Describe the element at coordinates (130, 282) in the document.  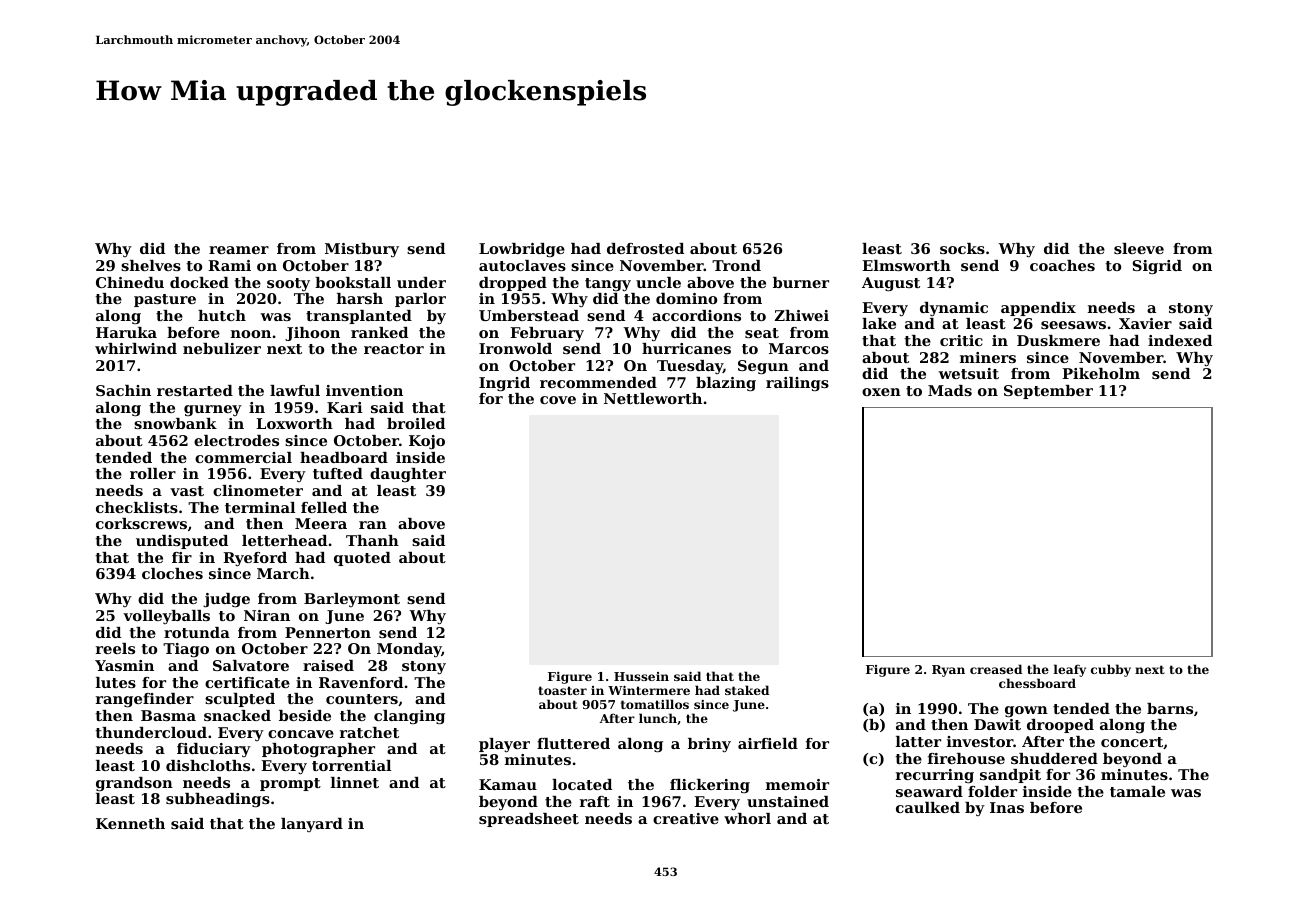
I see `Chinedu` at that location.
